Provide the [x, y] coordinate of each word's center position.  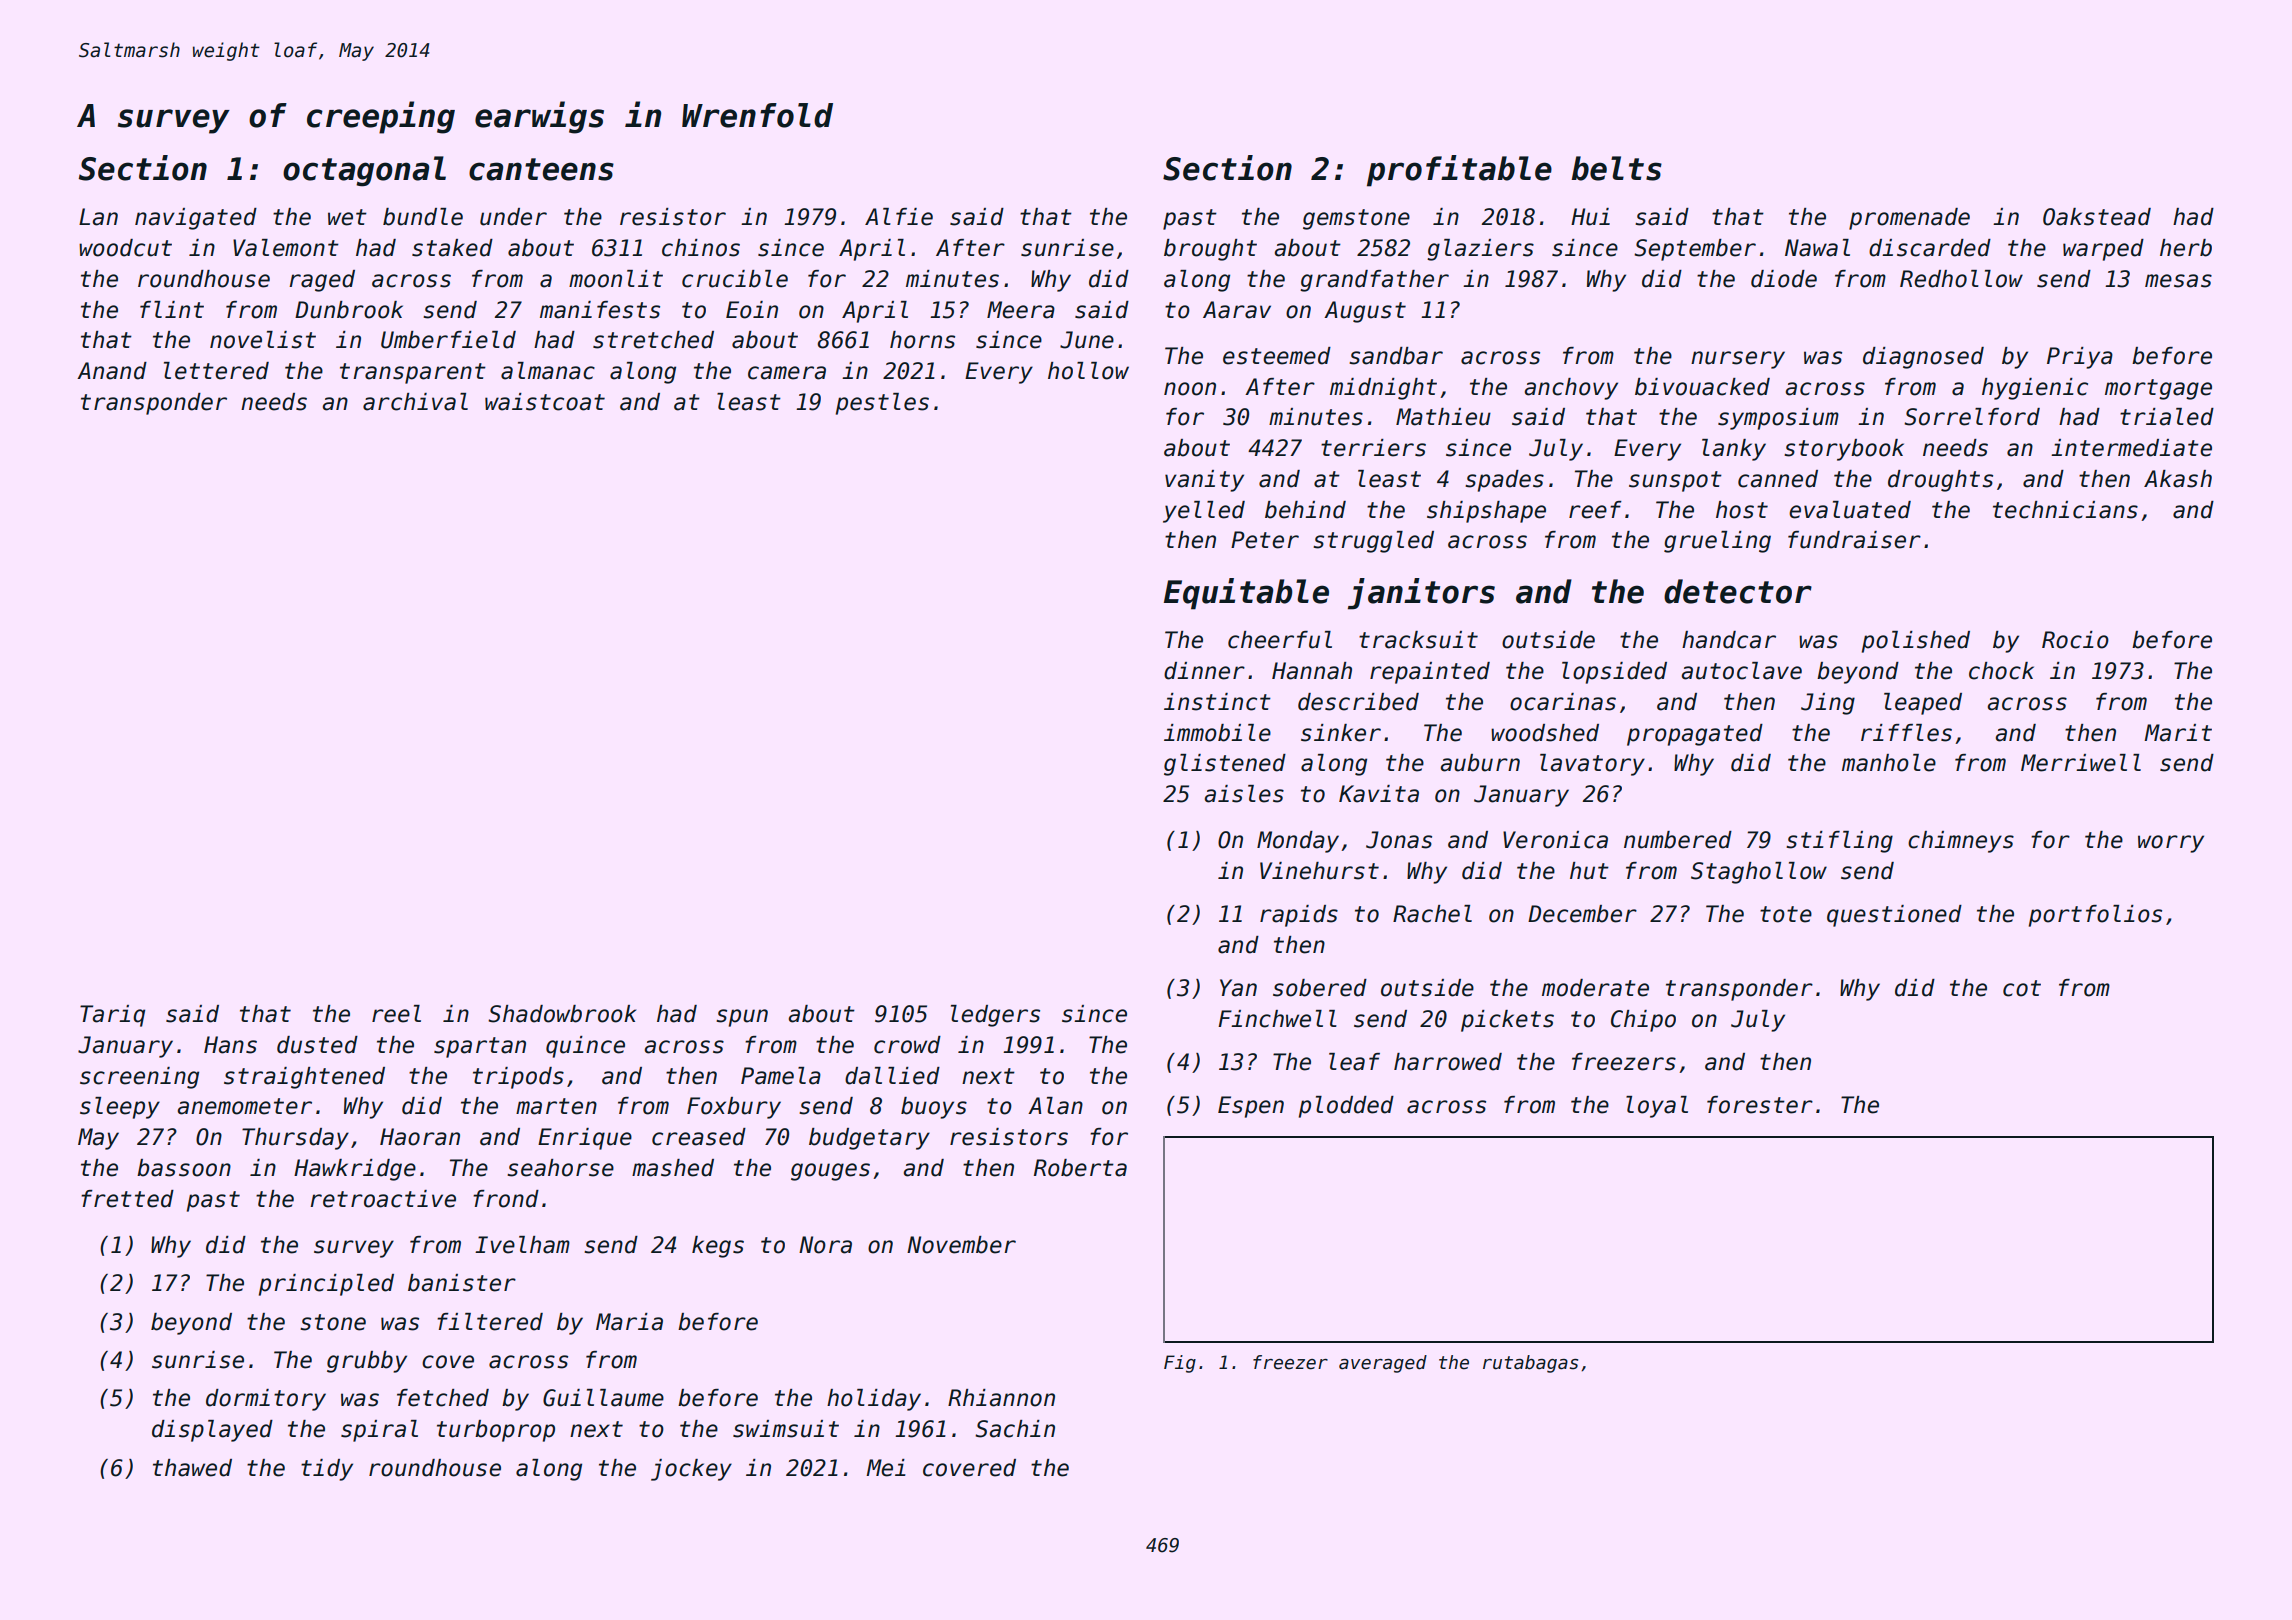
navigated [196, 219]
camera [787, 373]
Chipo [1643, 1021]
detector [1738, 591]
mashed [673, 1168]
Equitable [1246, 594]
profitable [1459, 171]
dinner [1204, 671]
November [961, 1245]
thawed [192, 1468]
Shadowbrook [562, 1014]
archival [415, 402]
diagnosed [1923, 358]
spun [742, 1018]
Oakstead [2097, 217]
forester [1760, 1105]
